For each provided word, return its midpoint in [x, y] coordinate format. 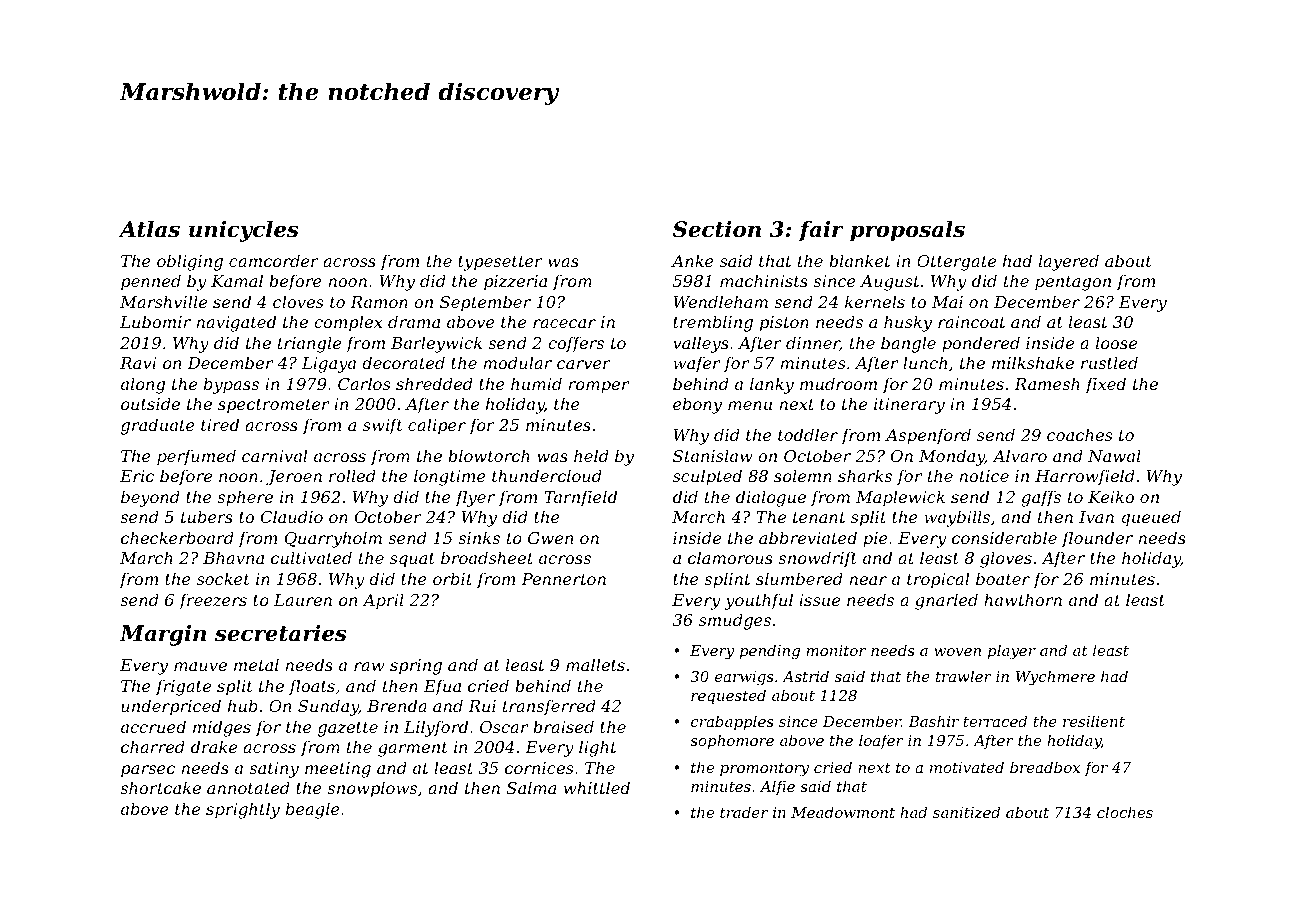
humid [536, 383]
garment [413, 749]
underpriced [171, 707]
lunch [925, 362]
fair [821, 231]
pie [875, 540]
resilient [1094, 721]
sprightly [243, 810]
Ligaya [329, 365]
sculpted [707, 477]
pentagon [1073, 283]
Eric [137, 476]
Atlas [149, 229]
